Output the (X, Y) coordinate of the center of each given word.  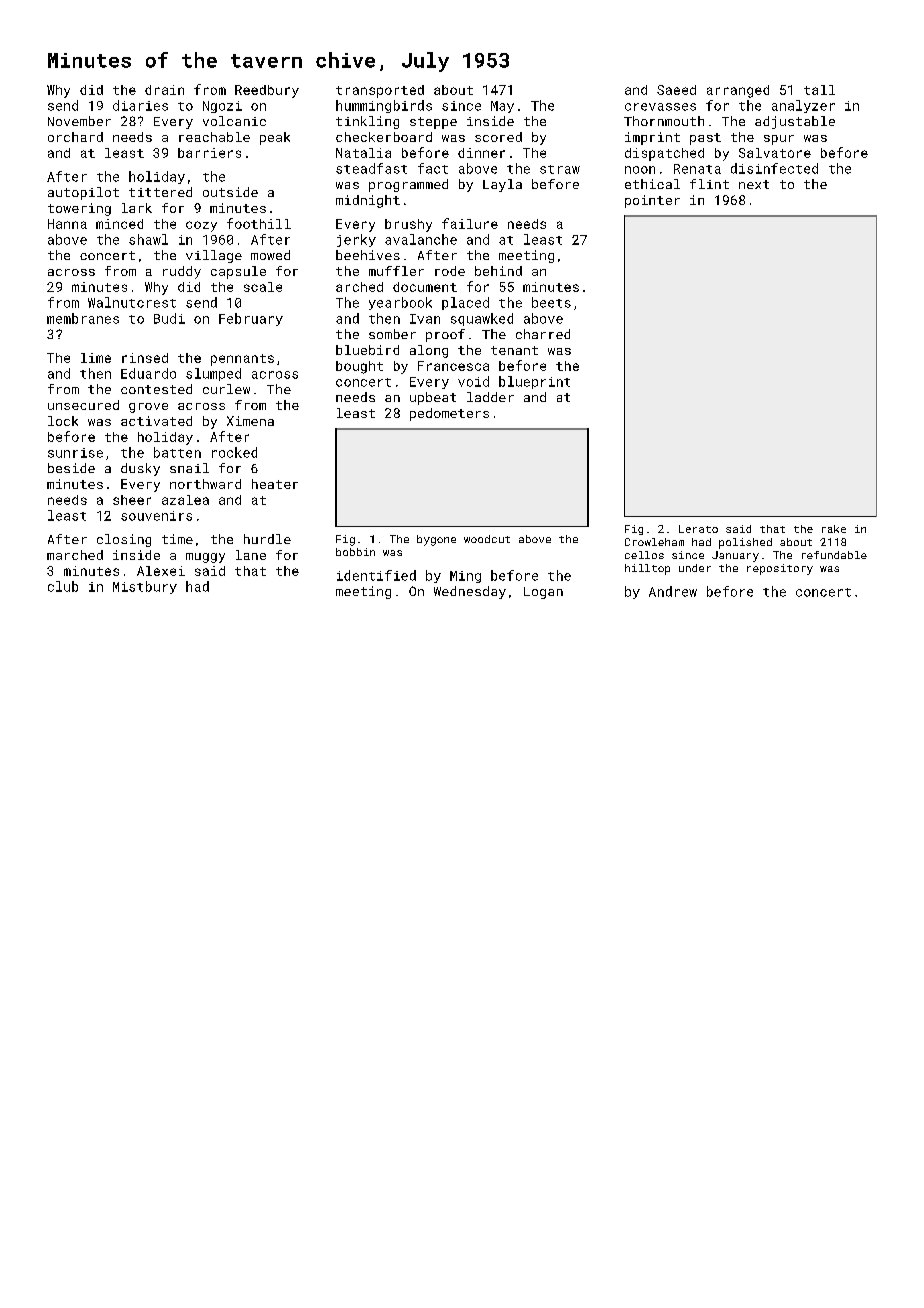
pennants (242, 360)
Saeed (676, 90)
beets (551, 302)
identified (376, 575)
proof (445, 335)
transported (380, 91)
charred (543, 334)
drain (164, 90)
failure (470, 223)
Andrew (673, 591)
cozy (201, 226)
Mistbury (145, 587)
